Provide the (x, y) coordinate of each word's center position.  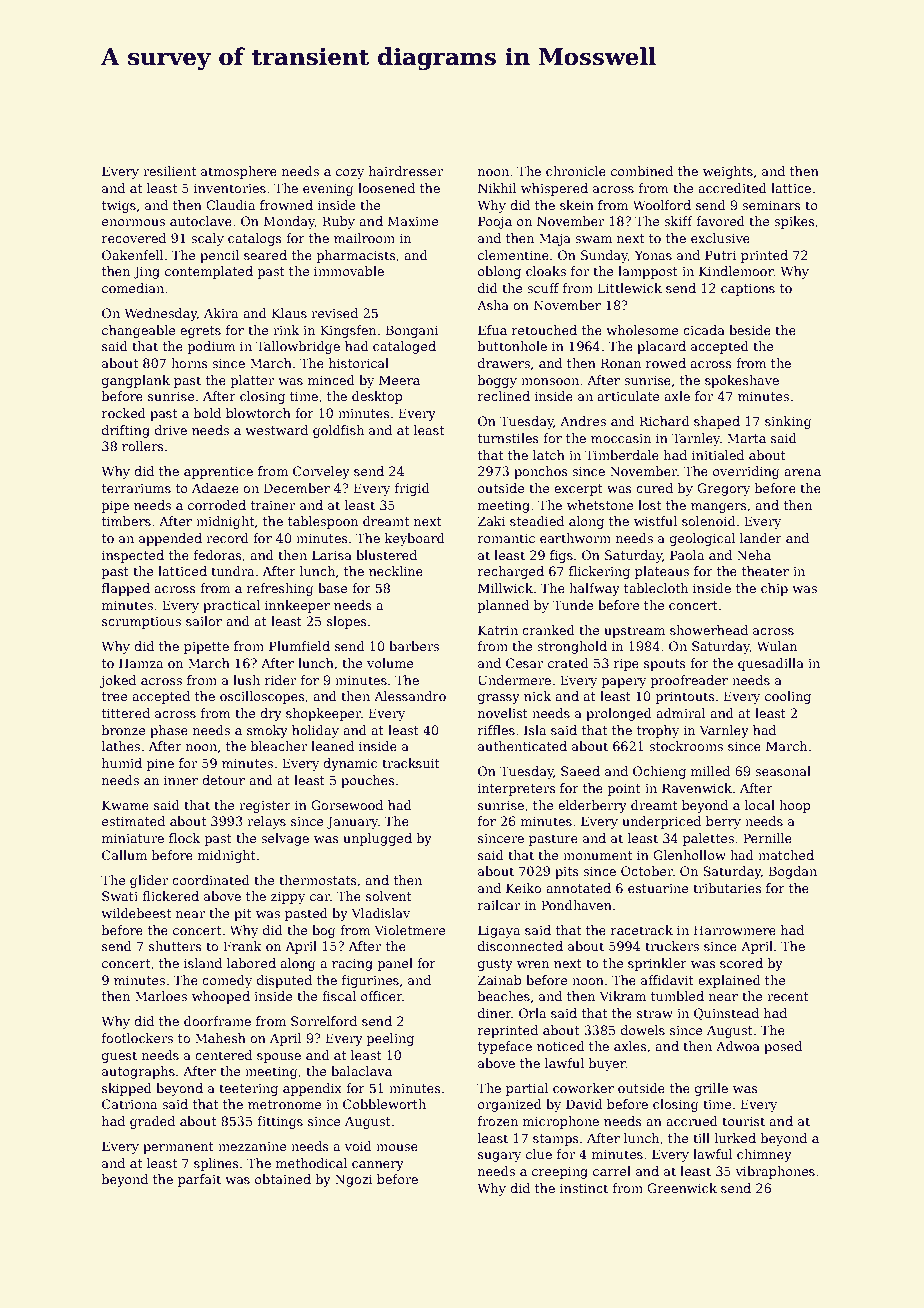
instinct (584, 1188)
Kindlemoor (736, 271)
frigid (412, 489)
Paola (687, 555)
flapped (126, 589)
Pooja (495, 222)
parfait (199, 1180)
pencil (219, 256)
